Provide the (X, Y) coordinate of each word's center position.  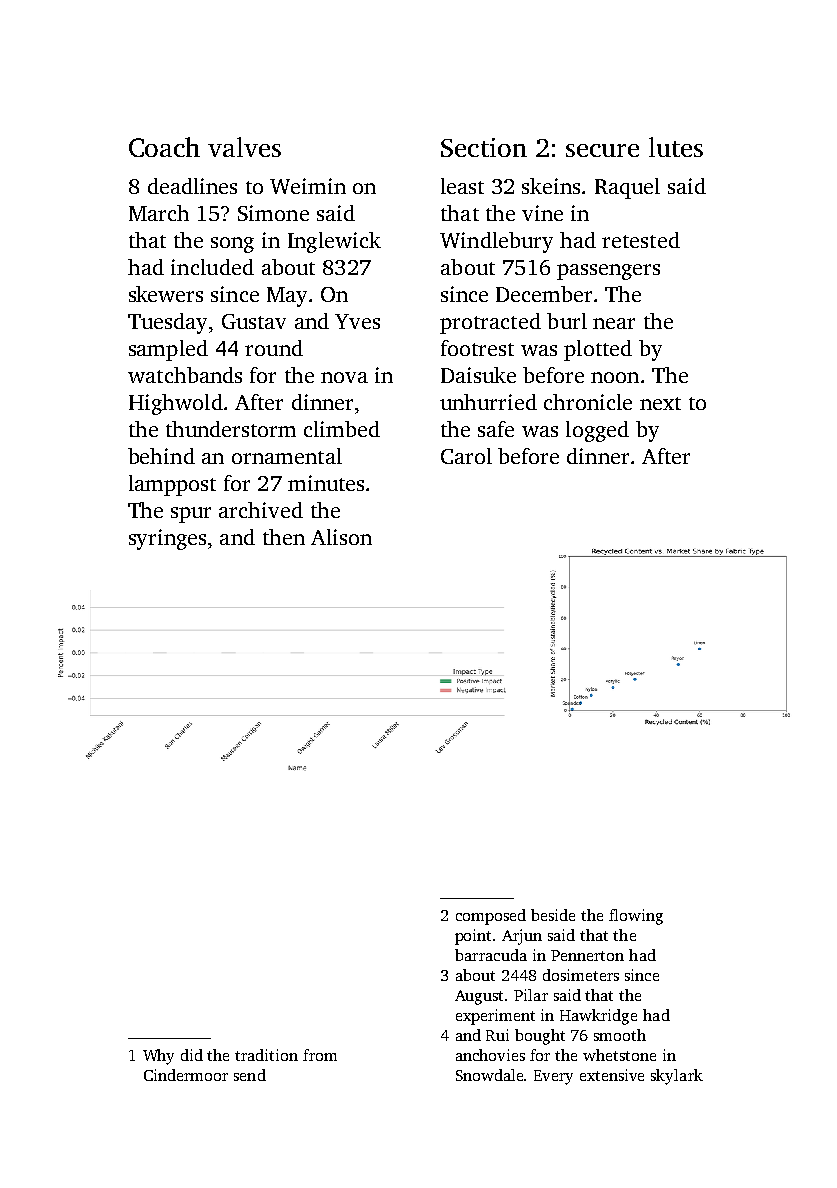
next (660, 403)
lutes (676, 147)
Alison (341, 537)
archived (261, 510)
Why (158, 1057)
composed (491, 917)
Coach (164, 147)
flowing (636, 917)
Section (484, 147)
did (192, 1055)
